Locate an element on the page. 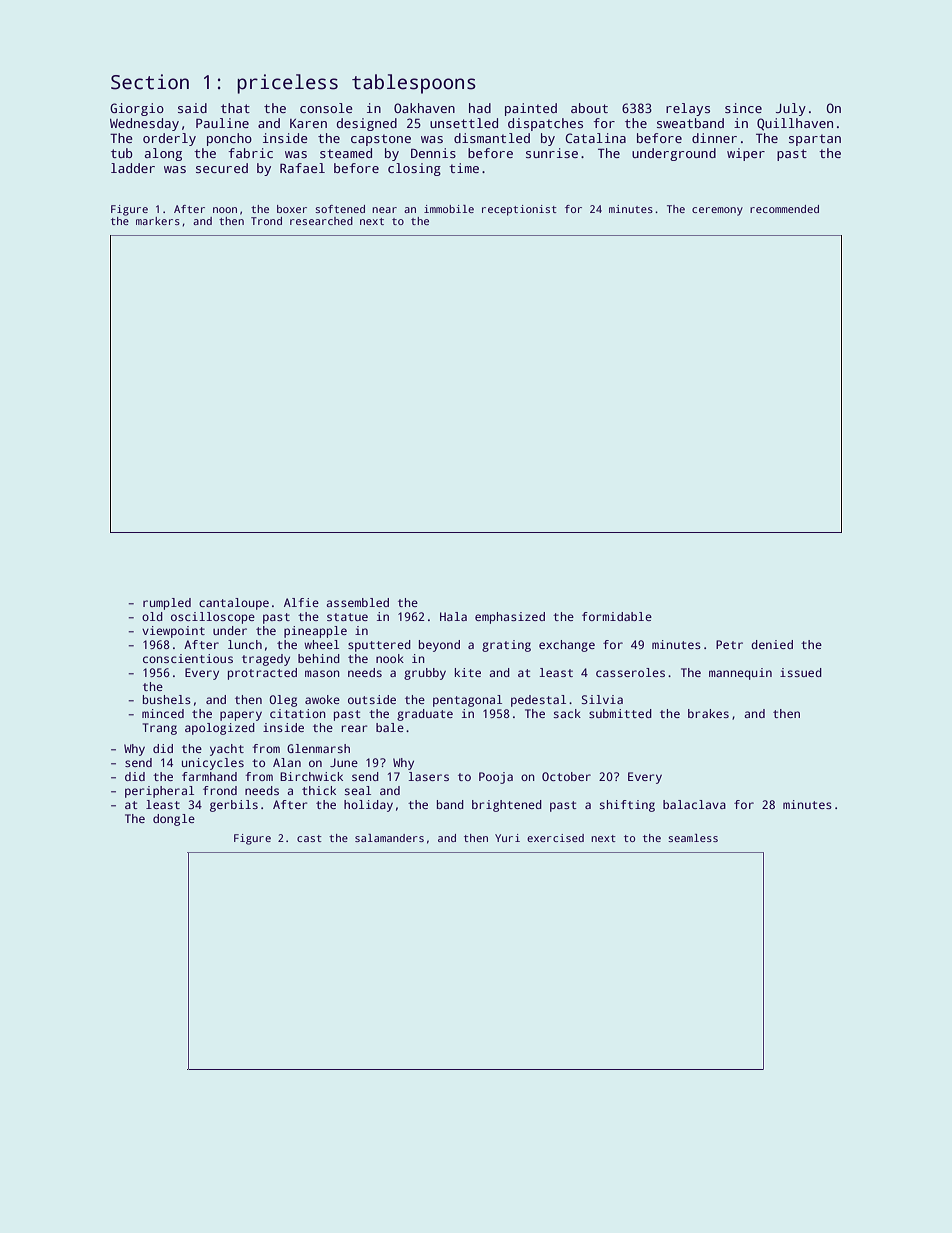 The height and width of the image is (1233, 952). formidable is located at coordinates (617, 616).
